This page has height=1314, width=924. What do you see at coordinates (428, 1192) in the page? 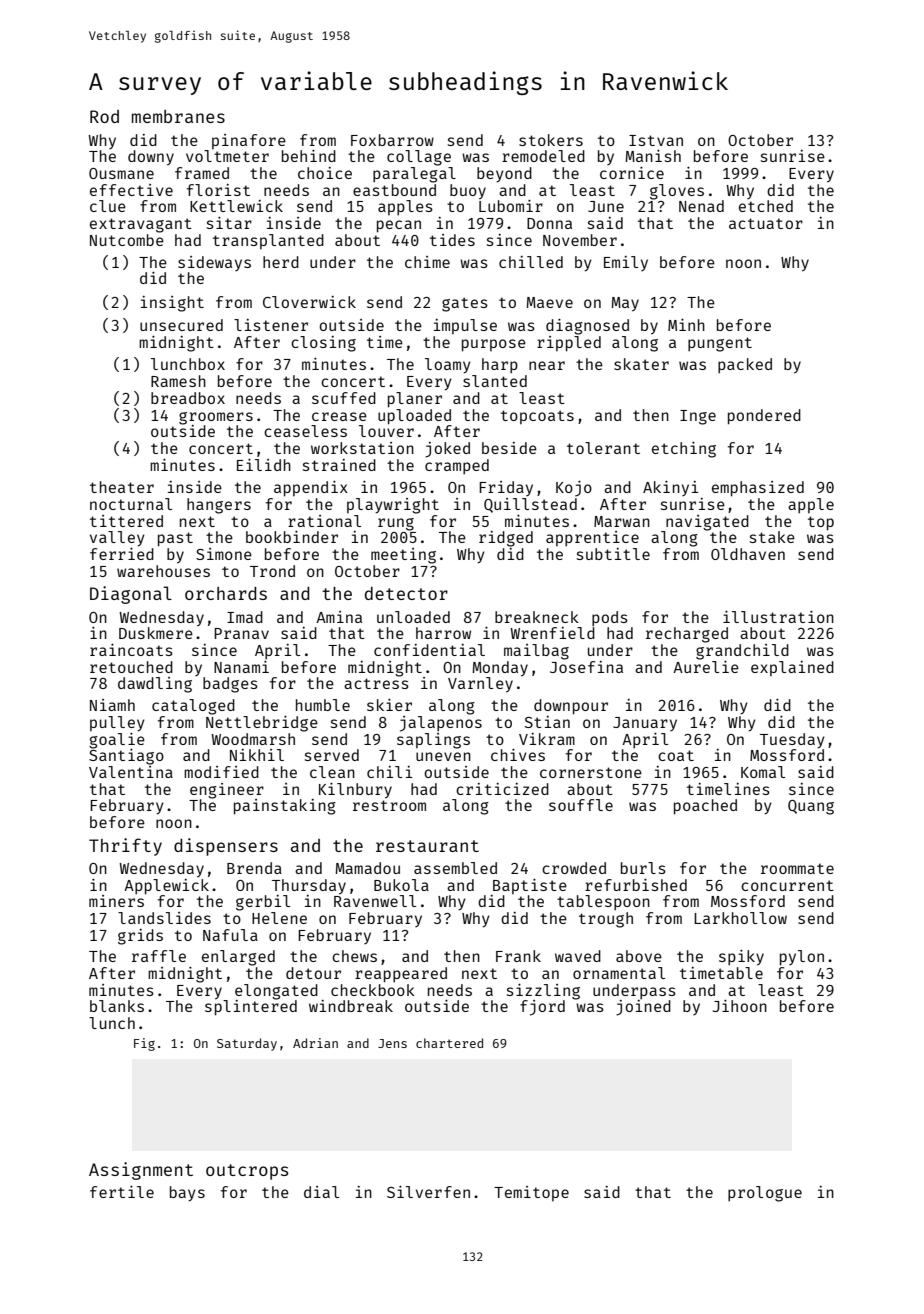
I see `Silverfen` at bounding box center [428, 1192].
